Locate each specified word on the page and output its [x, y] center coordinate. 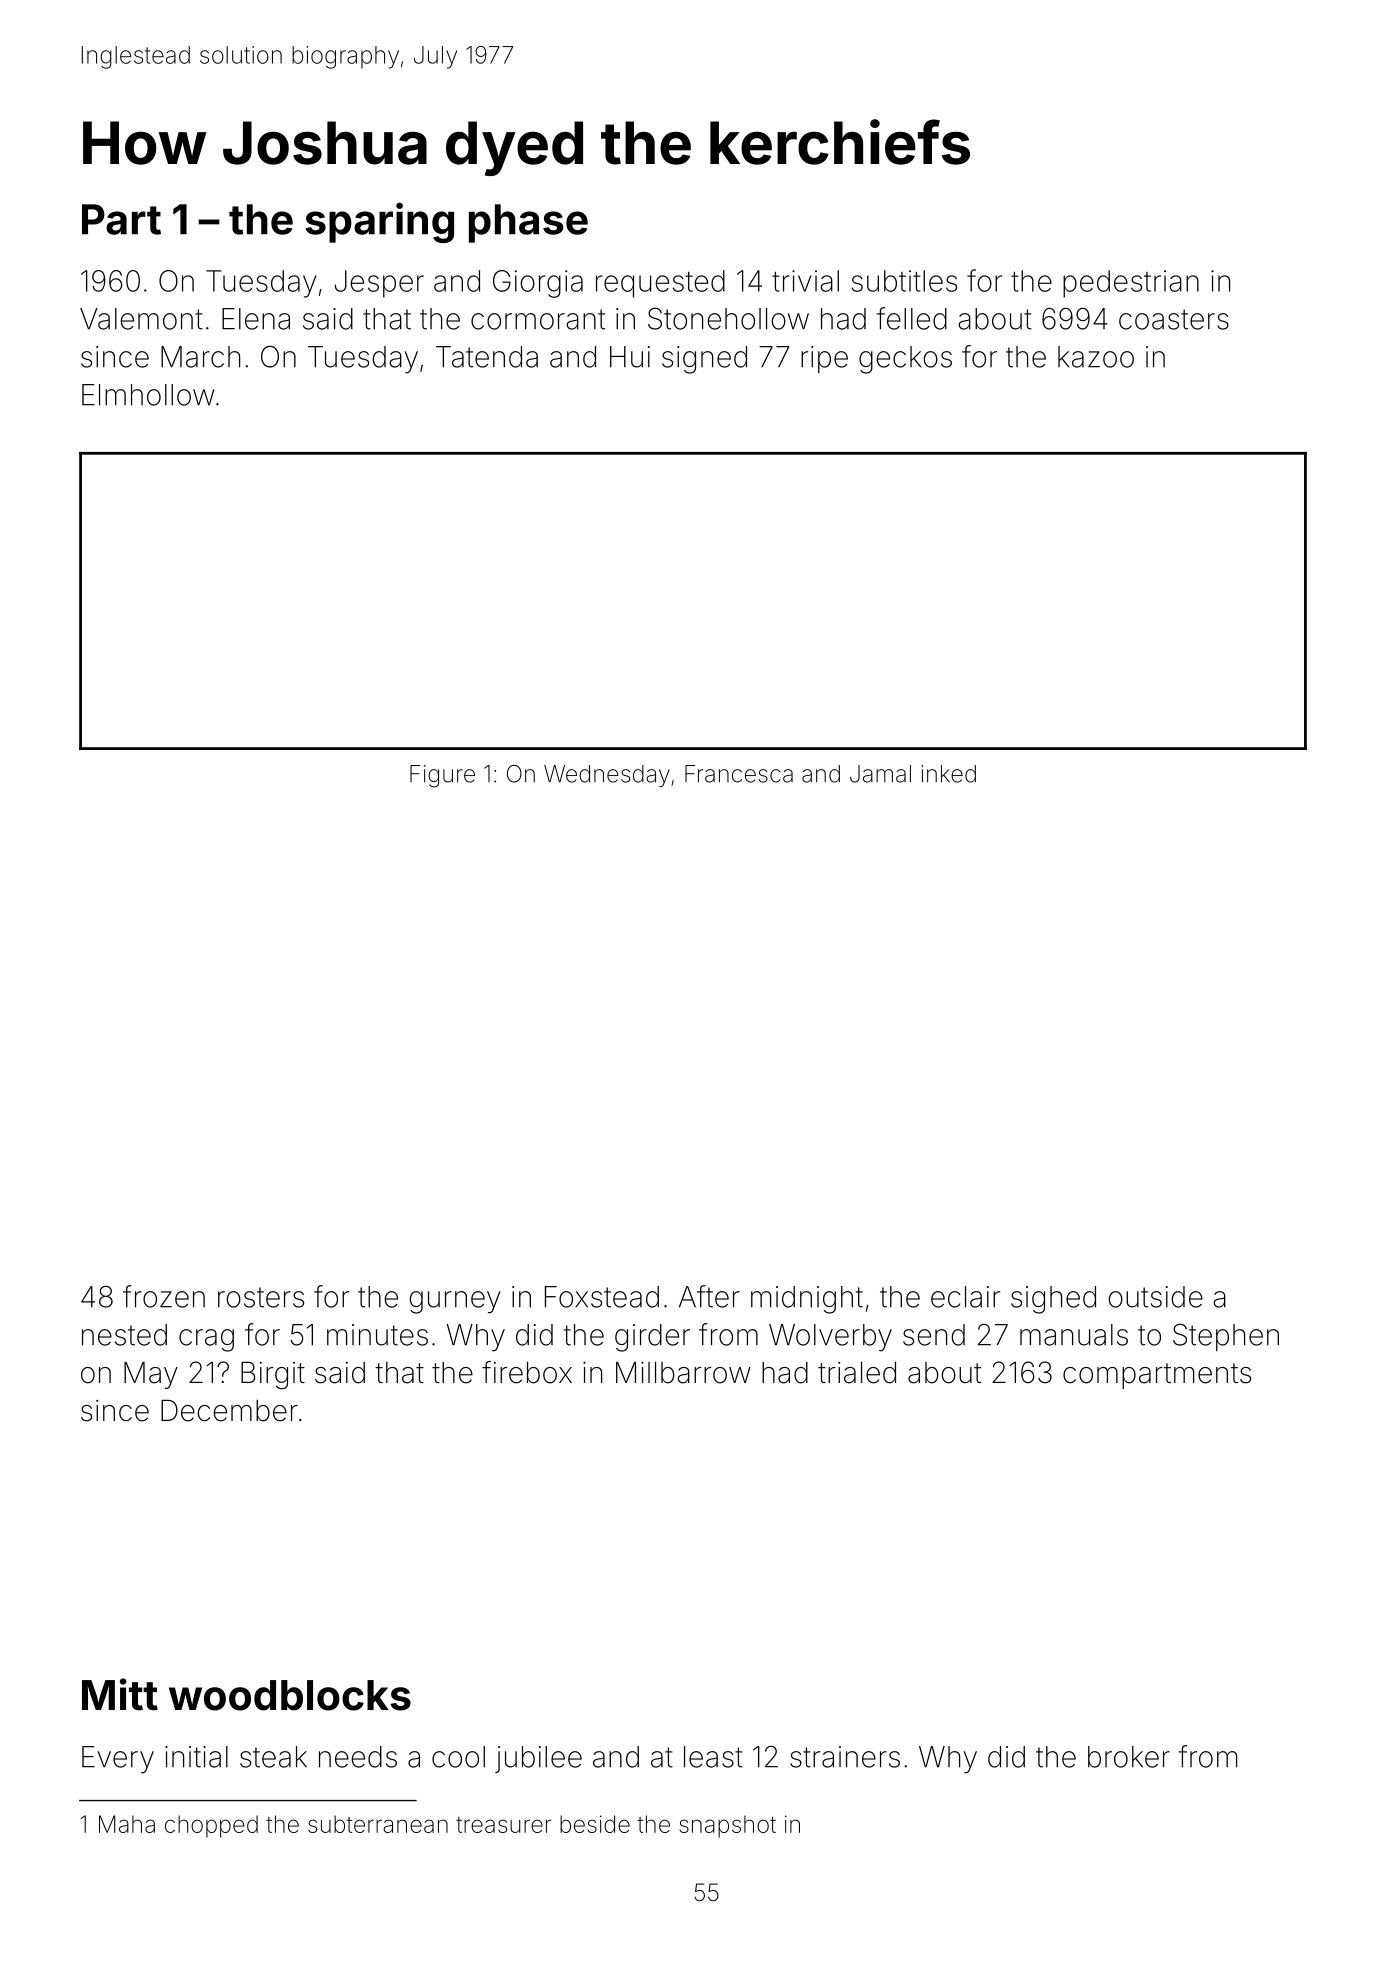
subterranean [378, 1824]
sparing [379, 222]
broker [1129, 1757]
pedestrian [1131, 284]
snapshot [727, 1826]
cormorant [538, 319]
